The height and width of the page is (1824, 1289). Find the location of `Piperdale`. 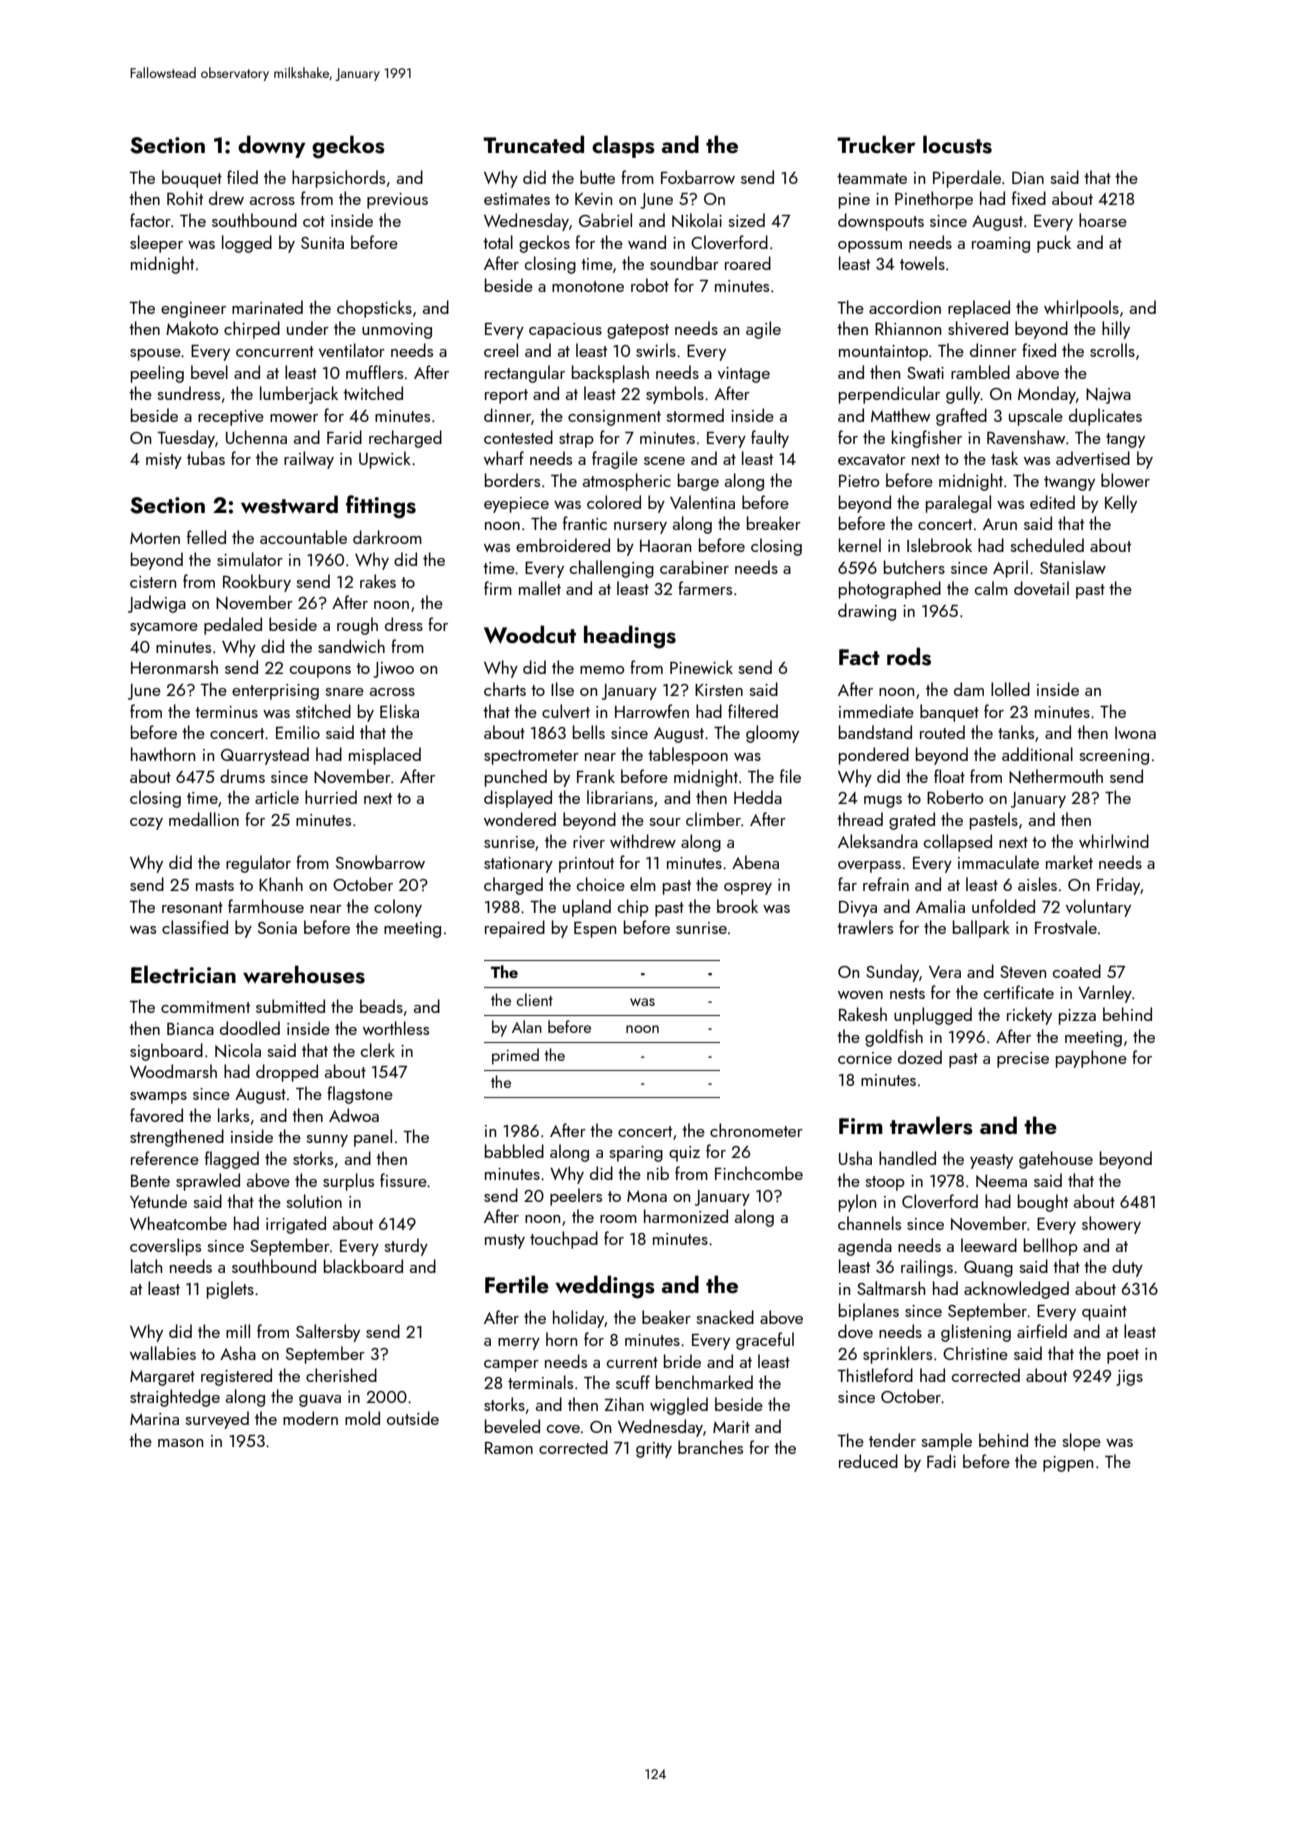

Piperdale is located at coordinates (967, 179).
